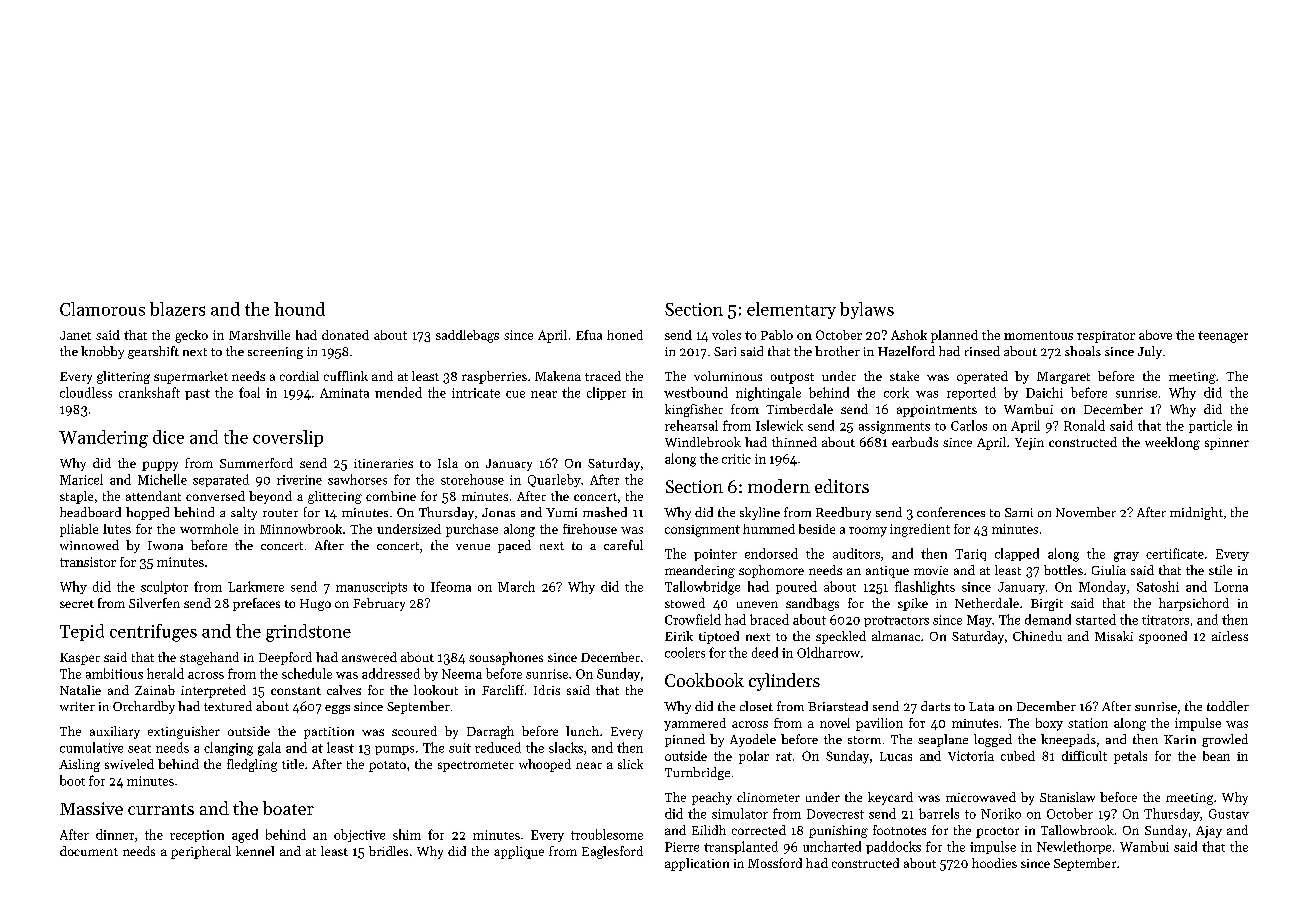 This screenshot has width=1308, height=924. Describe the element at coordinates (769, 619) in the screenshot. I see `braced` at that location.
